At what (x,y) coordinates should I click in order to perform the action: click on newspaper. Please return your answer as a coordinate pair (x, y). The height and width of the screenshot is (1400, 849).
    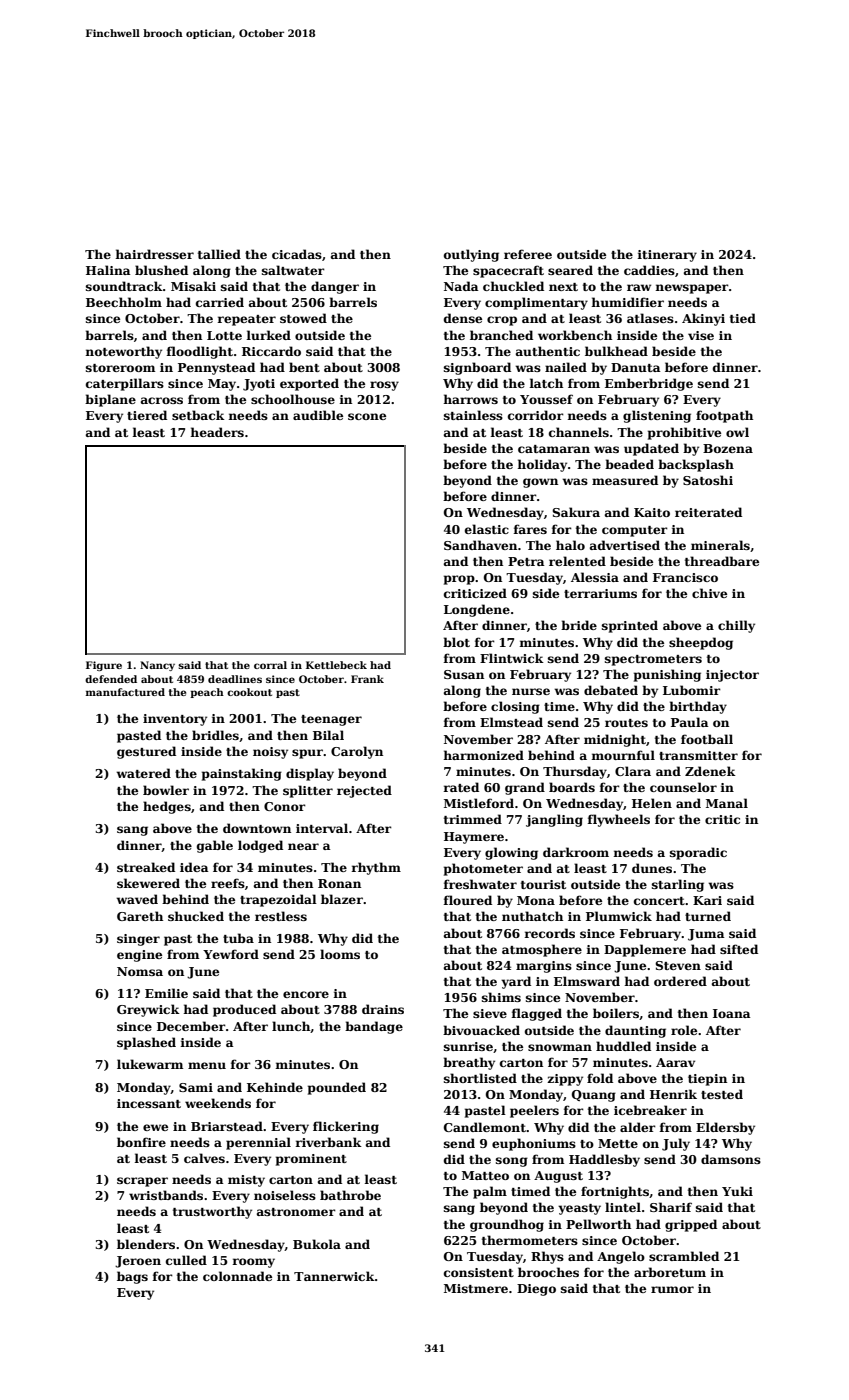
    Looking at the image, I should click on (692, 289).
